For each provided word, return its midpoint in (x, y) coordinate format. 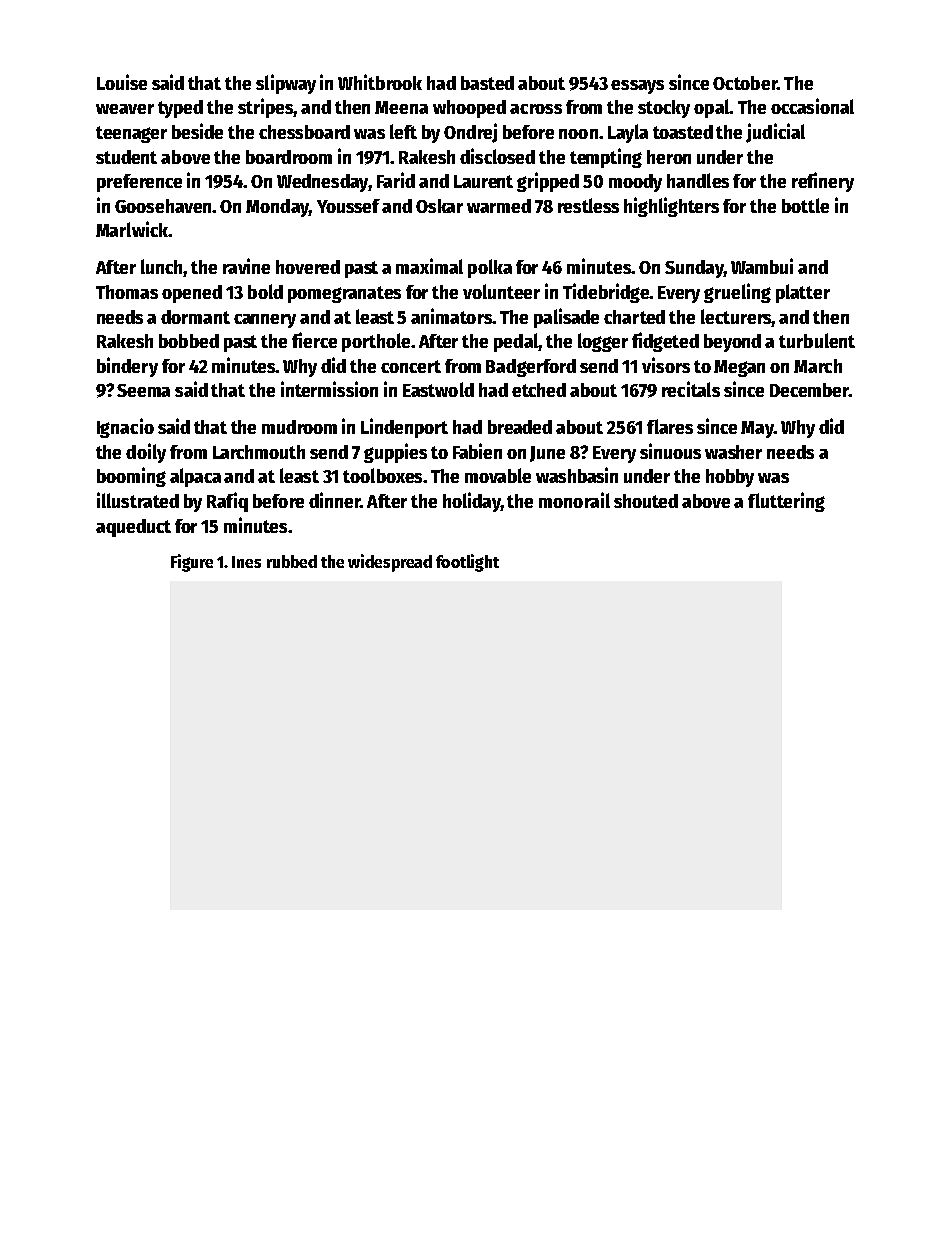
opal (712, 108)
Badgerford (531, 368)
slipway (286, 84)
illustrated (138, 500)
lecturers (736, 316)
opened (192, 294)
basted (487, 83)
